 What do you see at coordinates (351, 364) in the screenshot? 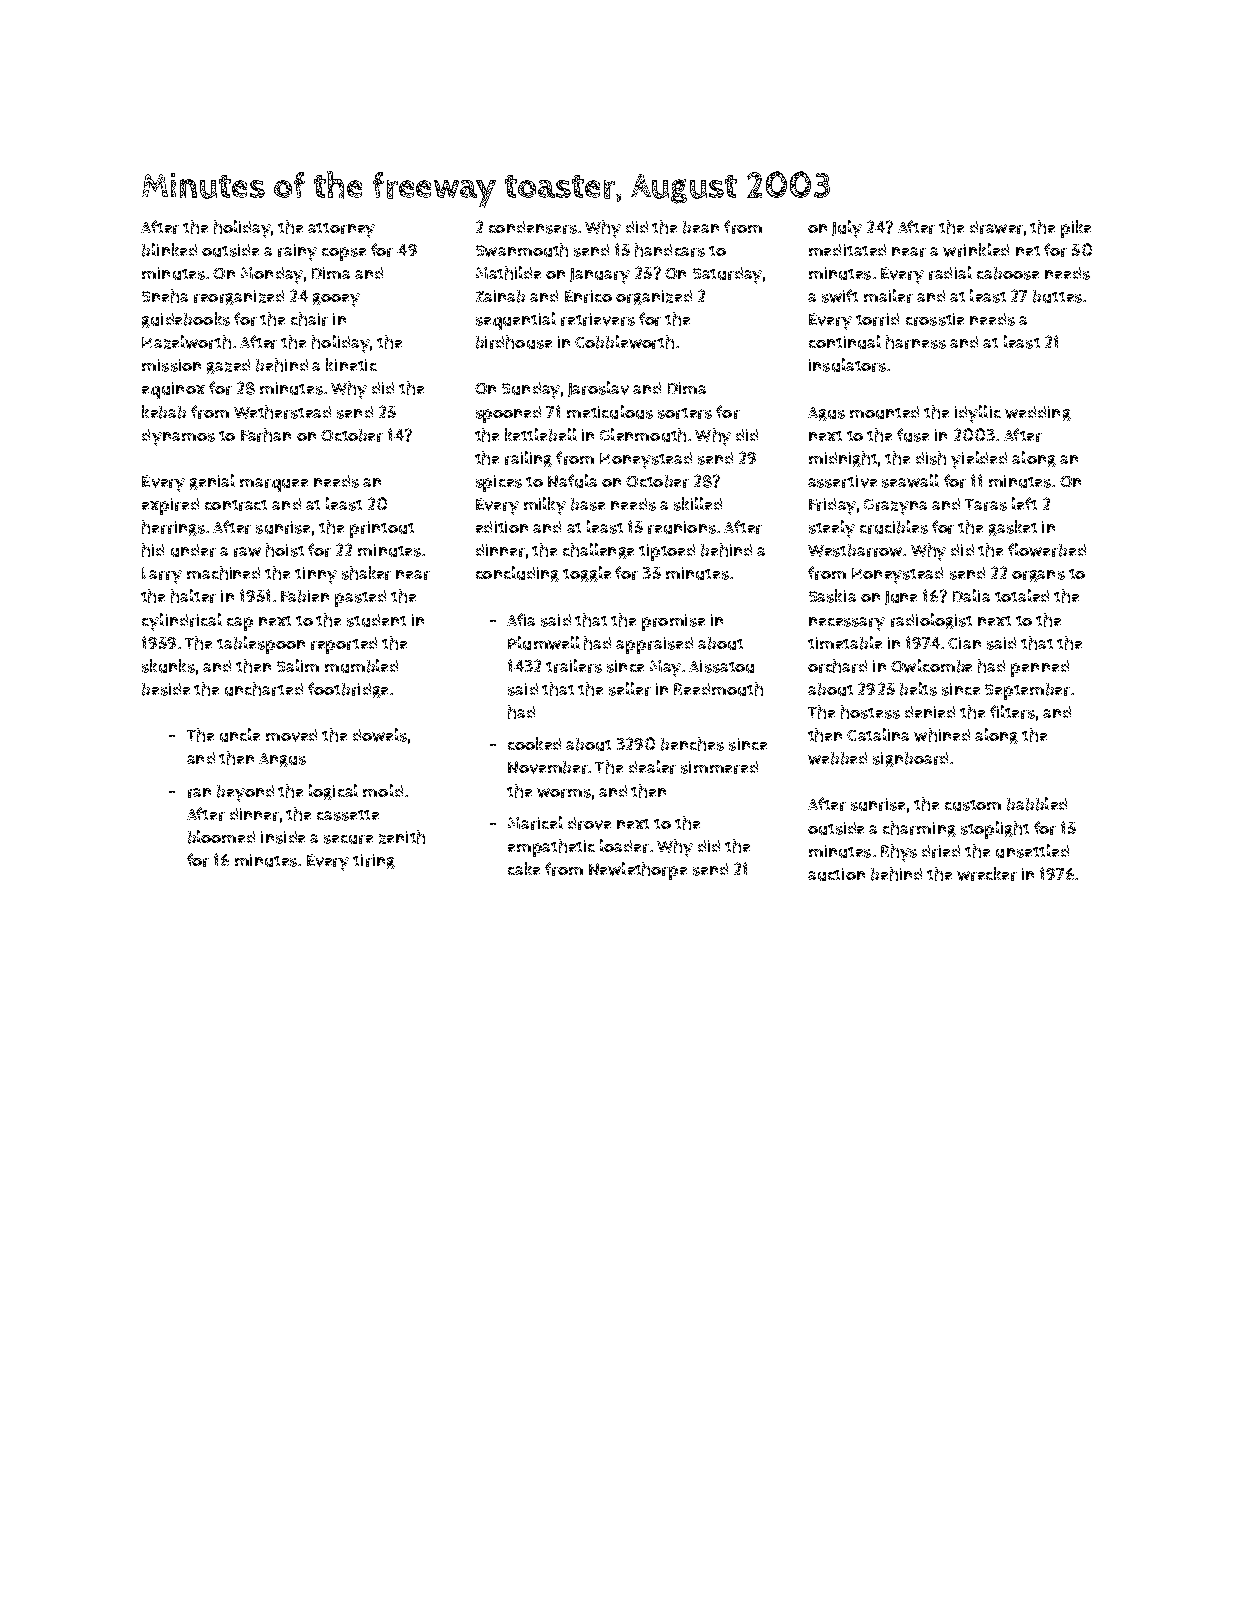
I see `kinetic` at bounding box center [351, 364].
